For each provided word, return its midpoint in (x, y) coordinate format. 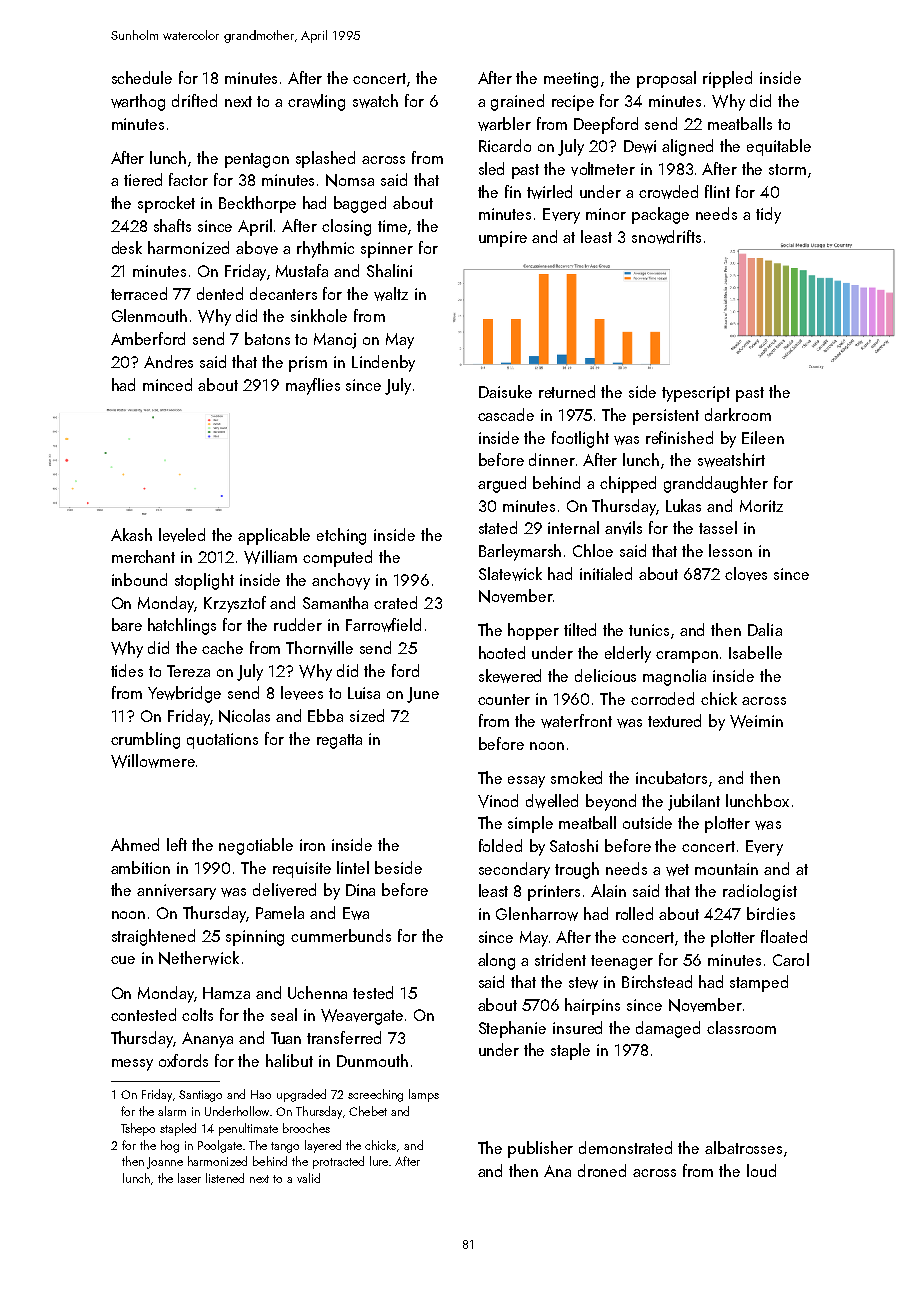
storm (787, 169)
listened (225, 1178)
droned (602, 1170)
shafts (172, 225)
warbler (504, 124)
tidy (768, 215)
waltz (391, 294)
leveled (182, 535)
